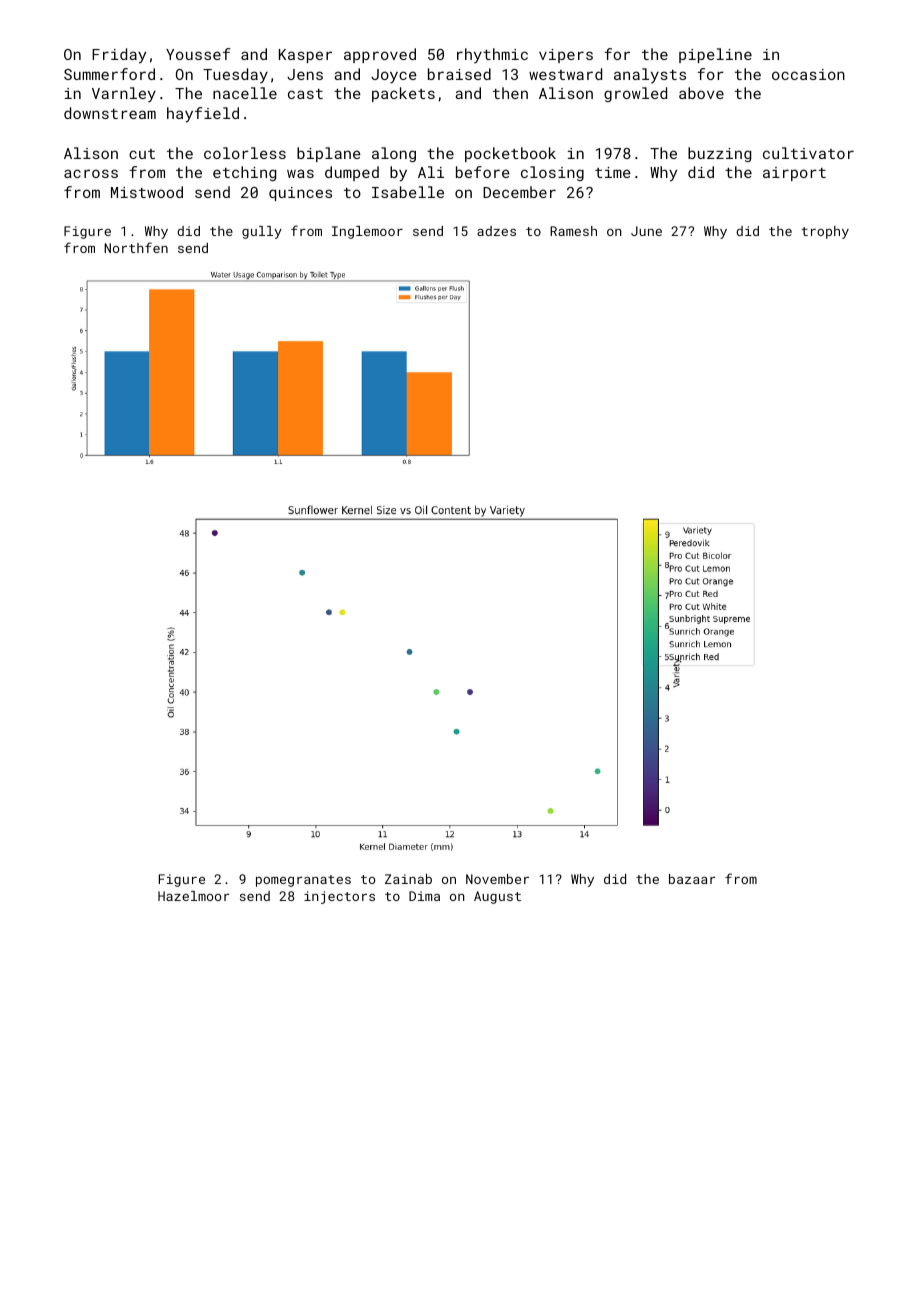 This document has height=1308, width=924. Describe the element at coordinates (825, 232) in the document. I see `trophy` at that location.
